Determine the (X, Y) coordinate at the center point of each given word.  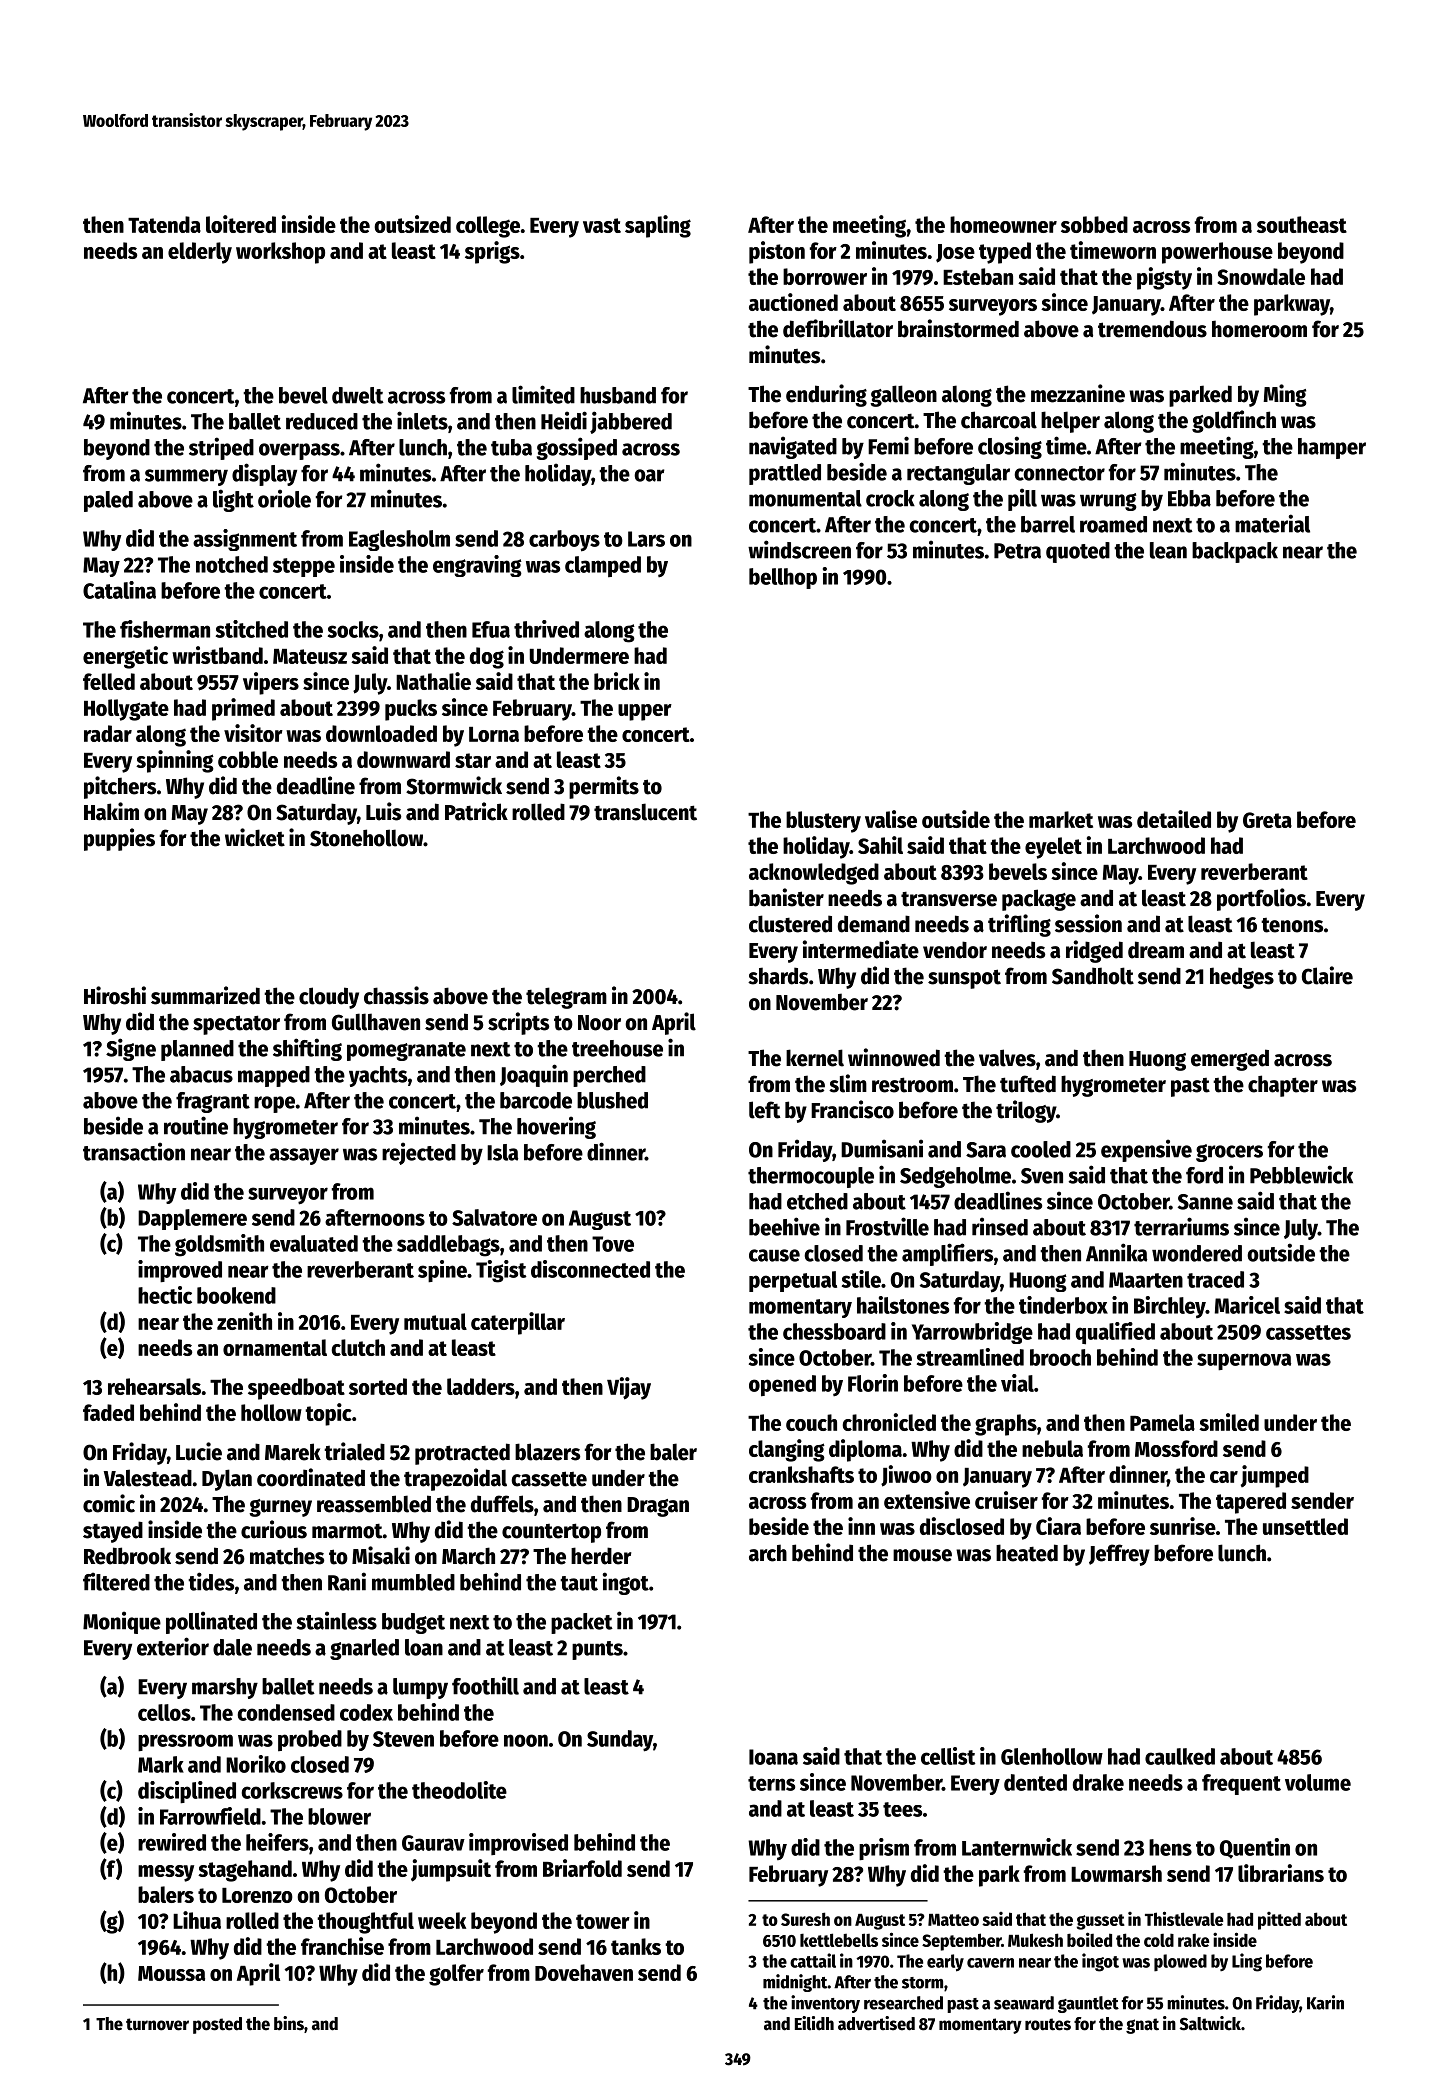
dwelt (358, 395)
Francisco (852, 1109)
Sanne (1205, 1202)
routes (1048, 2024)
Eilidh (814, 2023)
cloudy (329, 998)
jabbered (631, 422)
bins (289, 2023)
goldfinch (1234, 421)
